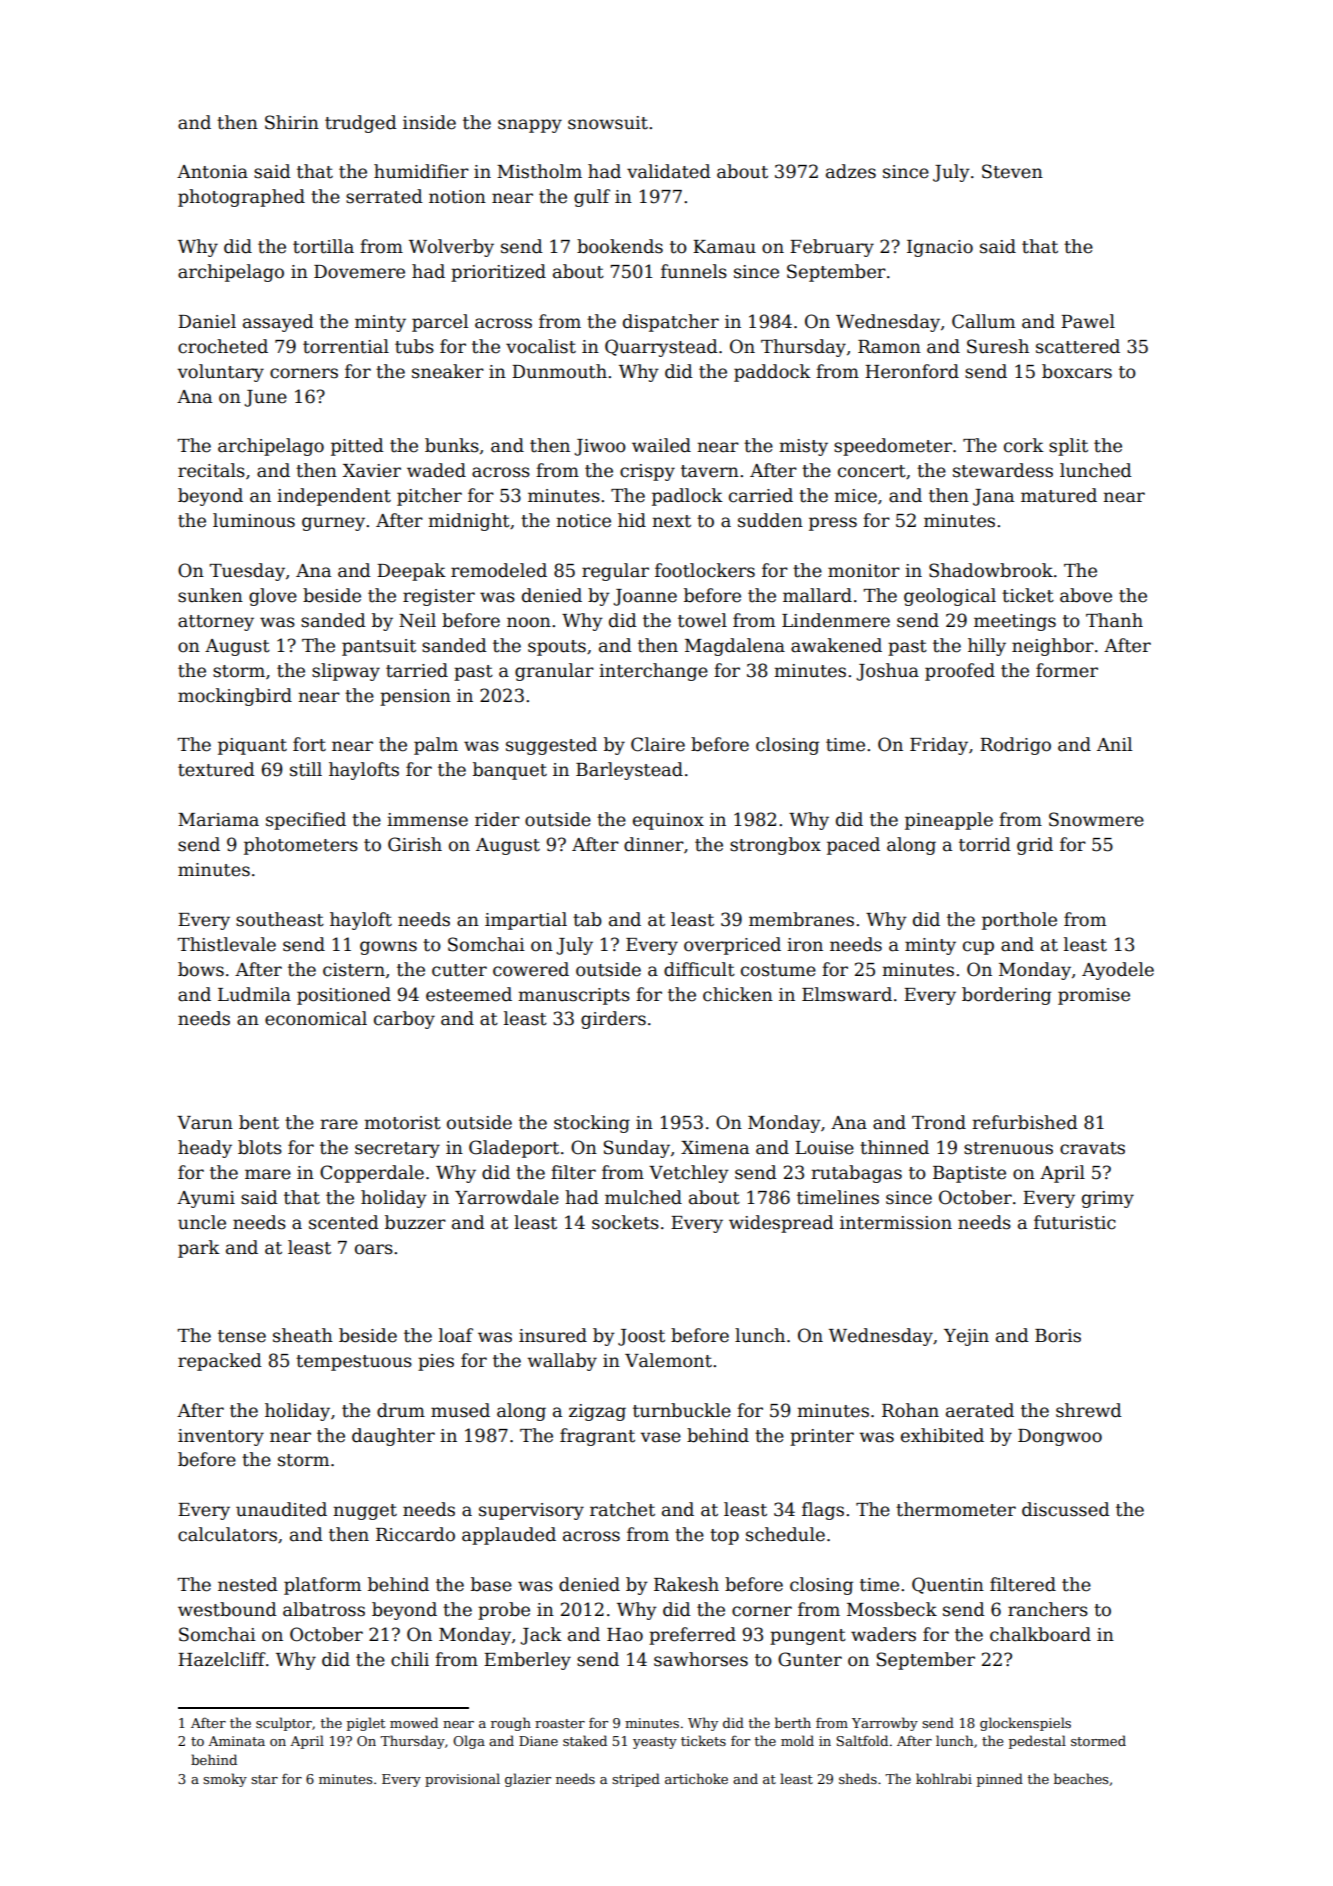  Describe the element at coordinates (1012, 171) in the screenshot. I see `Steven` at that location.
